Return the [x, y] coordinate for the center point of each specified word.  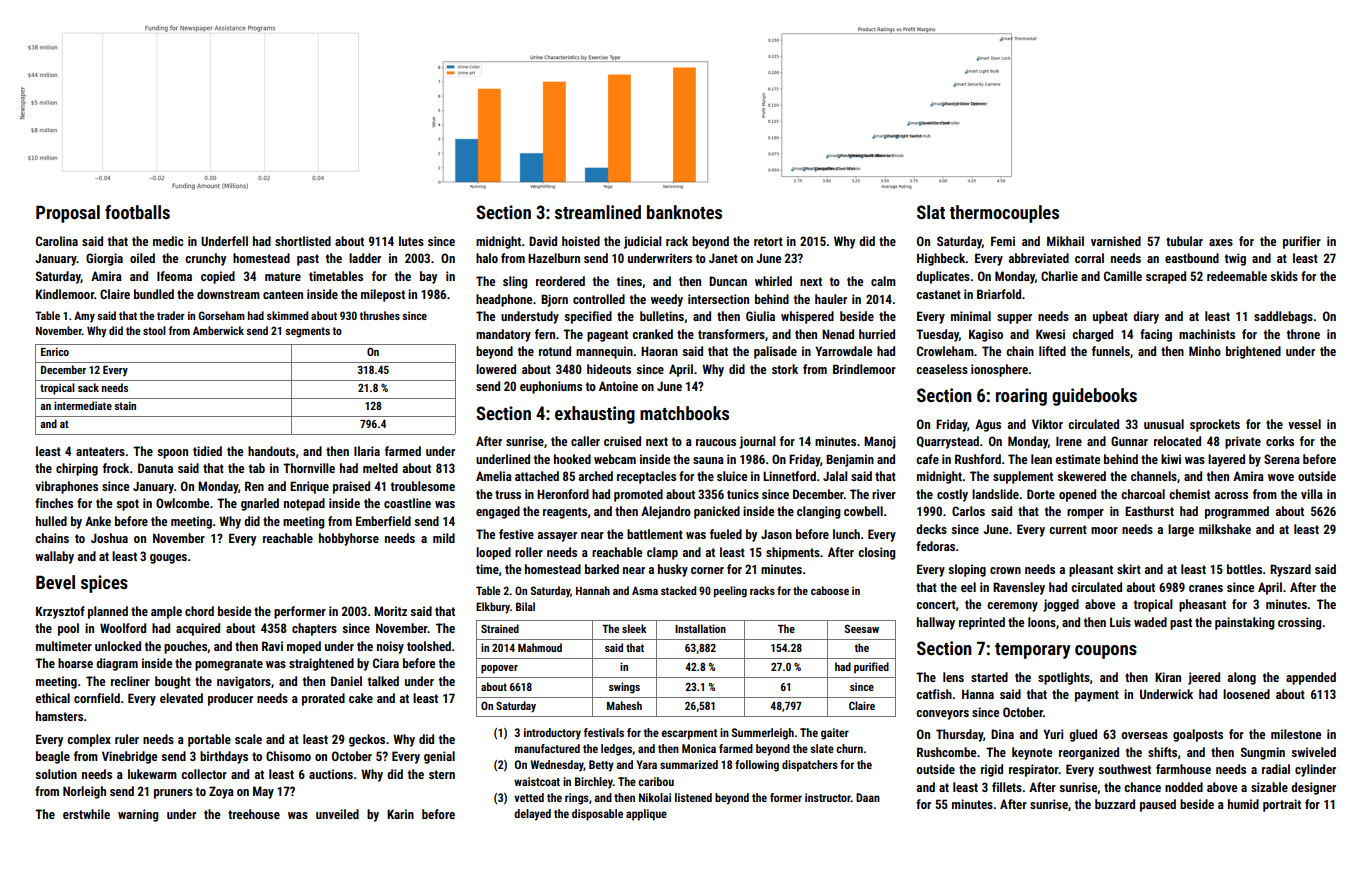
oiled [142, 258]
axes [1221, 242]
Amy [84, 316]
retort [768, 241]
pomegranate [229, 665]
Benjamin [850, 460]
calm [883, 281]
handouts [271, 451]
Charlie [1059, 276]
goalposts [1198, 735]
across [1231, 495]
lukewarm [152, 774]
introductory [552, 734]
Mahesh [624, 705]
